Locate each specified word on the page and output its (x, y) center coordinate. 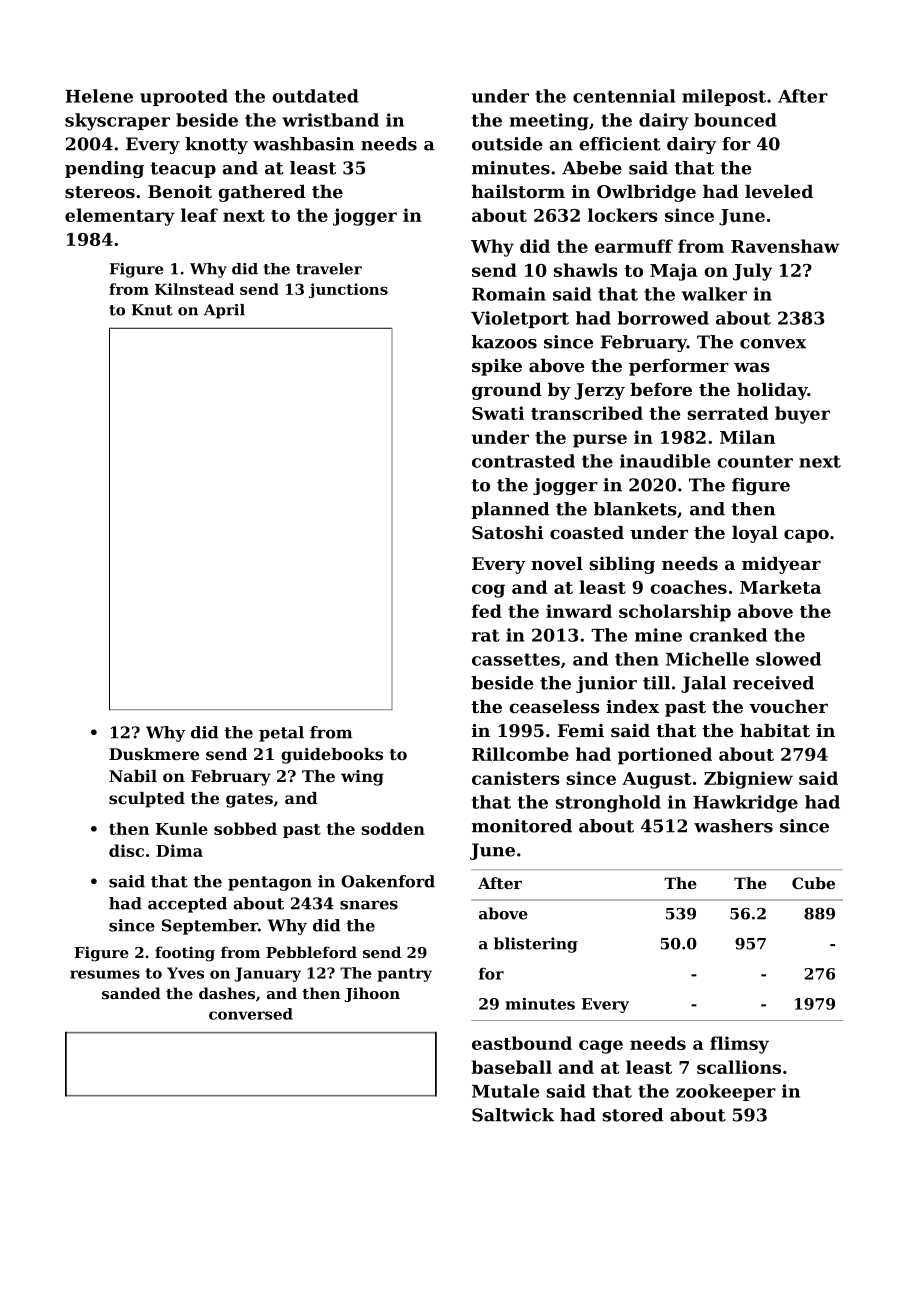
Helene (99, 96)
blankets (635, 509)
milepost (724, 97)
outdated (315, 96)
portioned (665, 756)
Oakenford (388, 881)
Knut (152, 310)
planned (510, 510)
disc (126, 850)
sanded (131, 993)
